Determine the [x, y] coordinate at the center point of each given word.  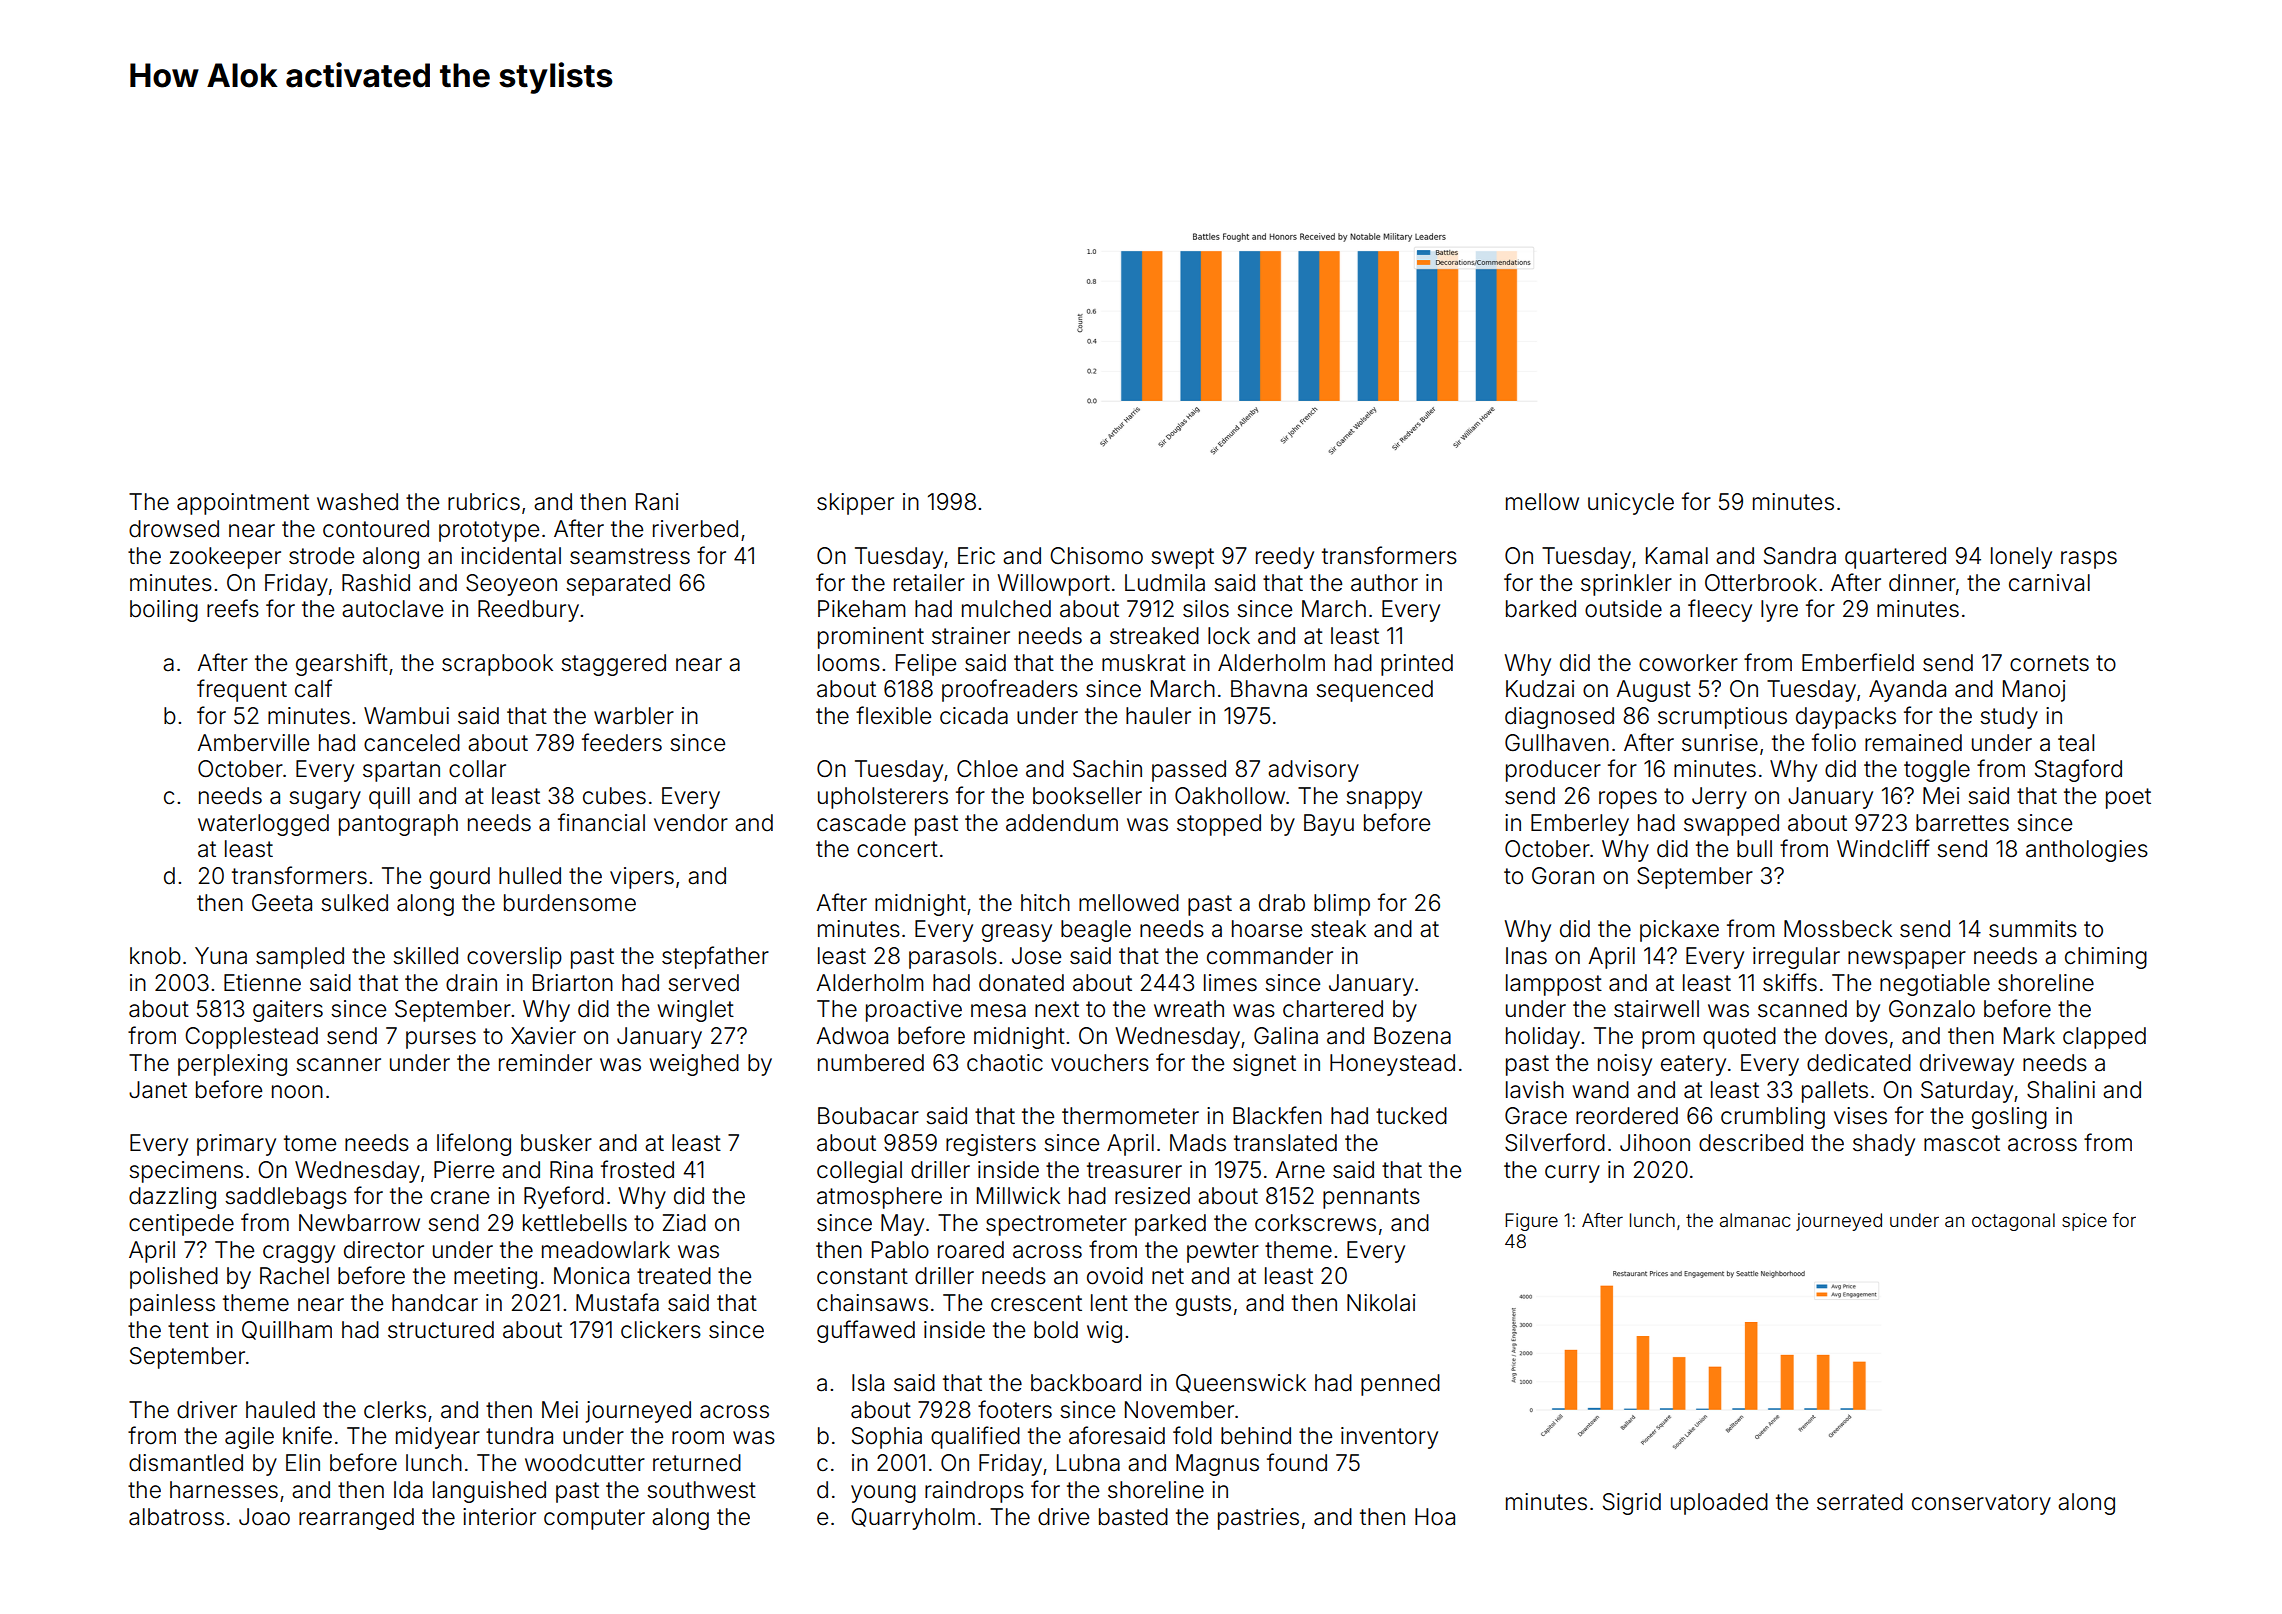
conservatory [1981, 1504]
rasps [2089, 560]
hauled [280, 1410]
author [1384, 583]
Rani [657, 502]
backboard [1086, 1383]
